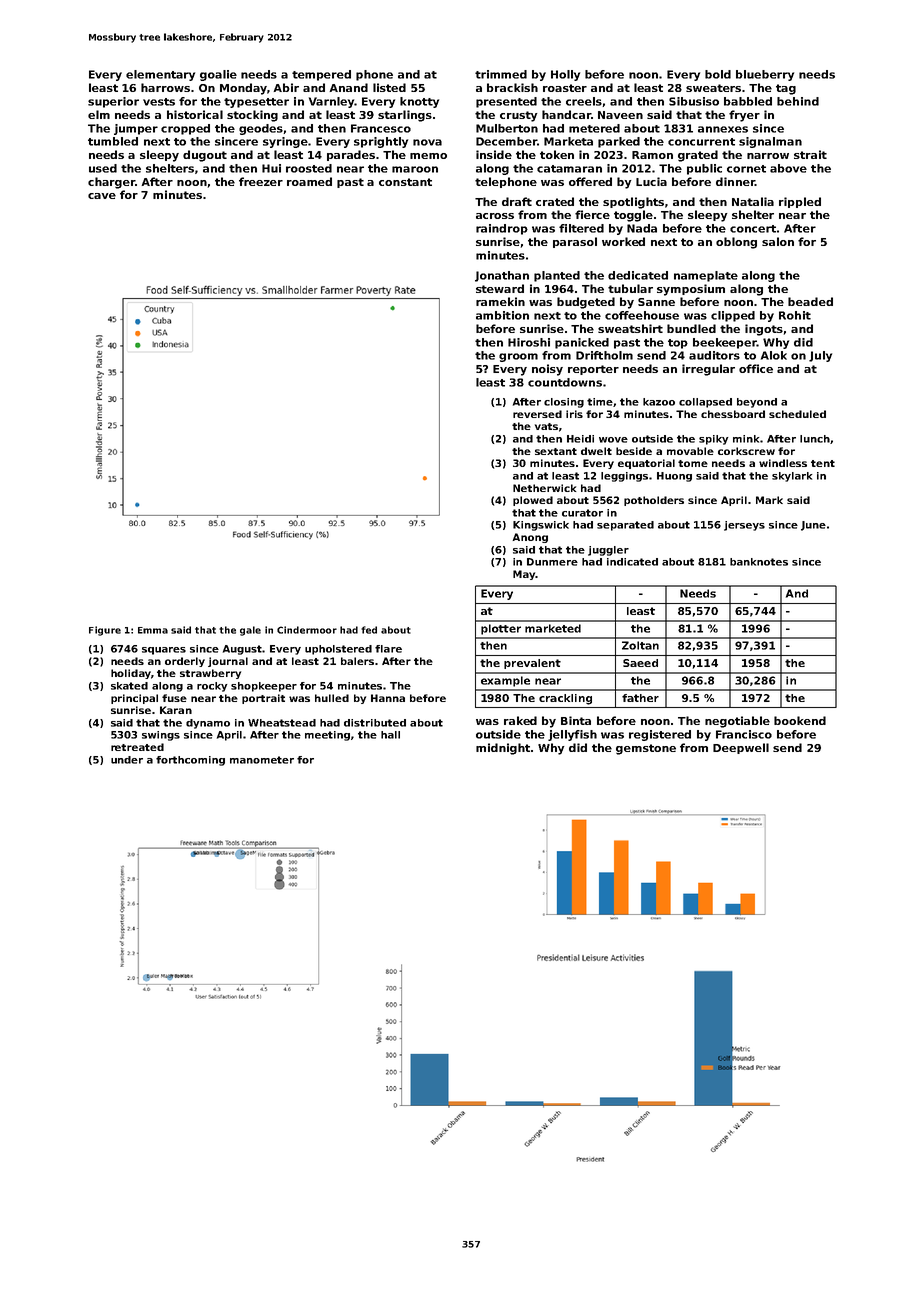 The height and width of the screenshot is (1308, 924). Describe the element at coordinates (228, 662) in the screenshot. I see `journal` at that location.
